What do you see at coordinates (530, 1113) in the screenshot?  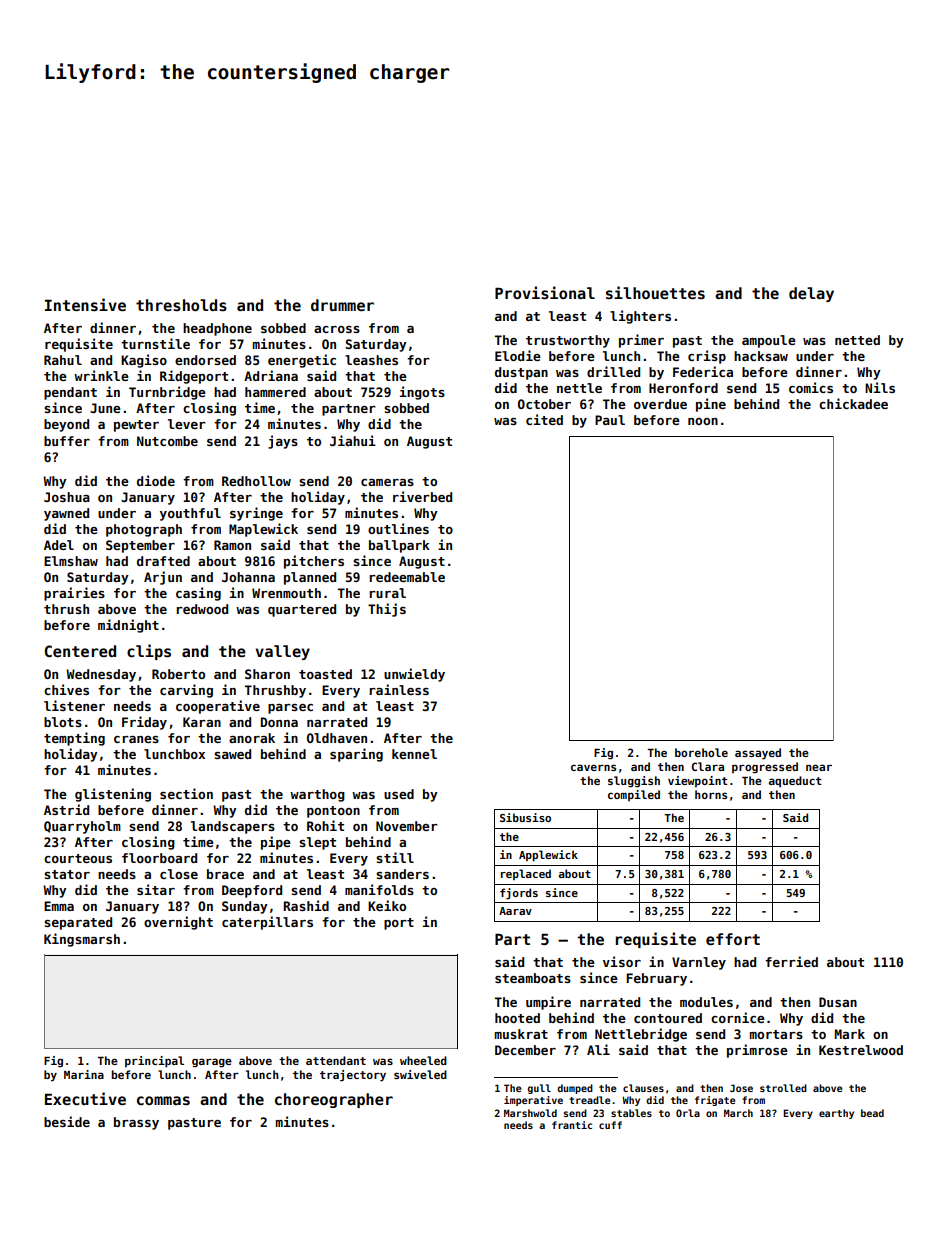 I see `Marshwold` at bounding box center [530, 1113].
